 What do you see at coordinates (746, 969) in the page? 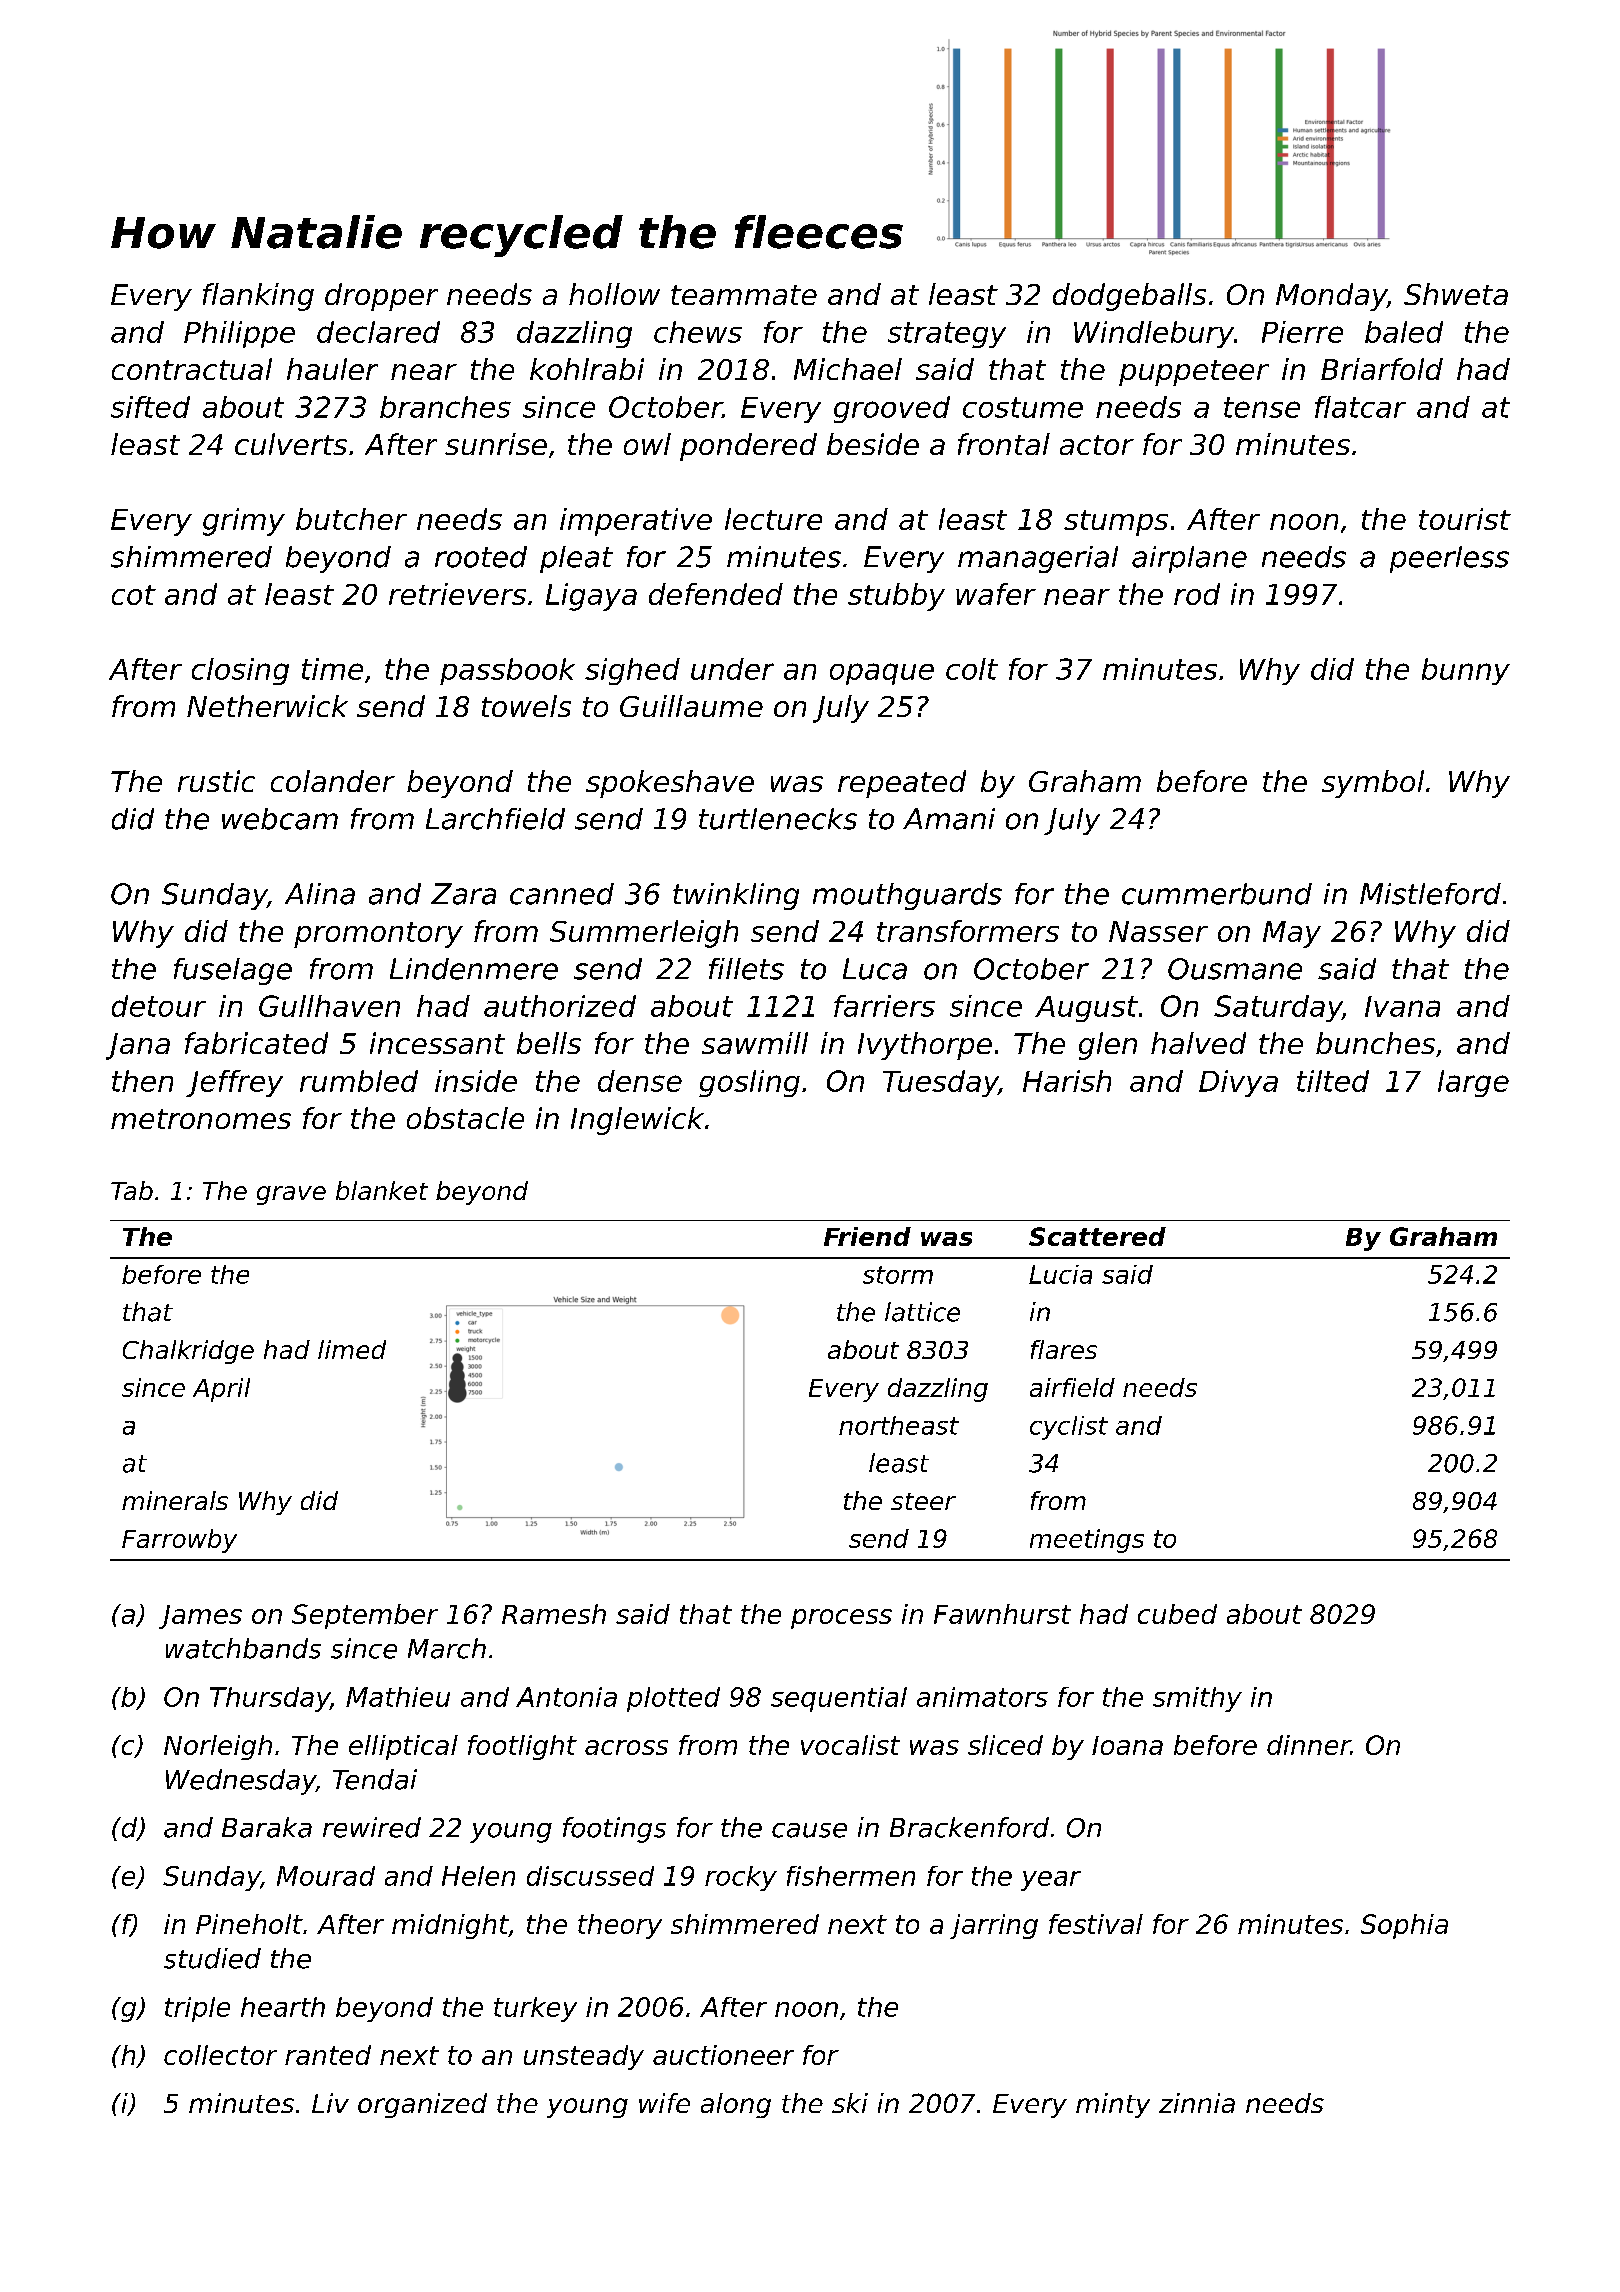
I see `fillets` at bounding box center [746, 969].
